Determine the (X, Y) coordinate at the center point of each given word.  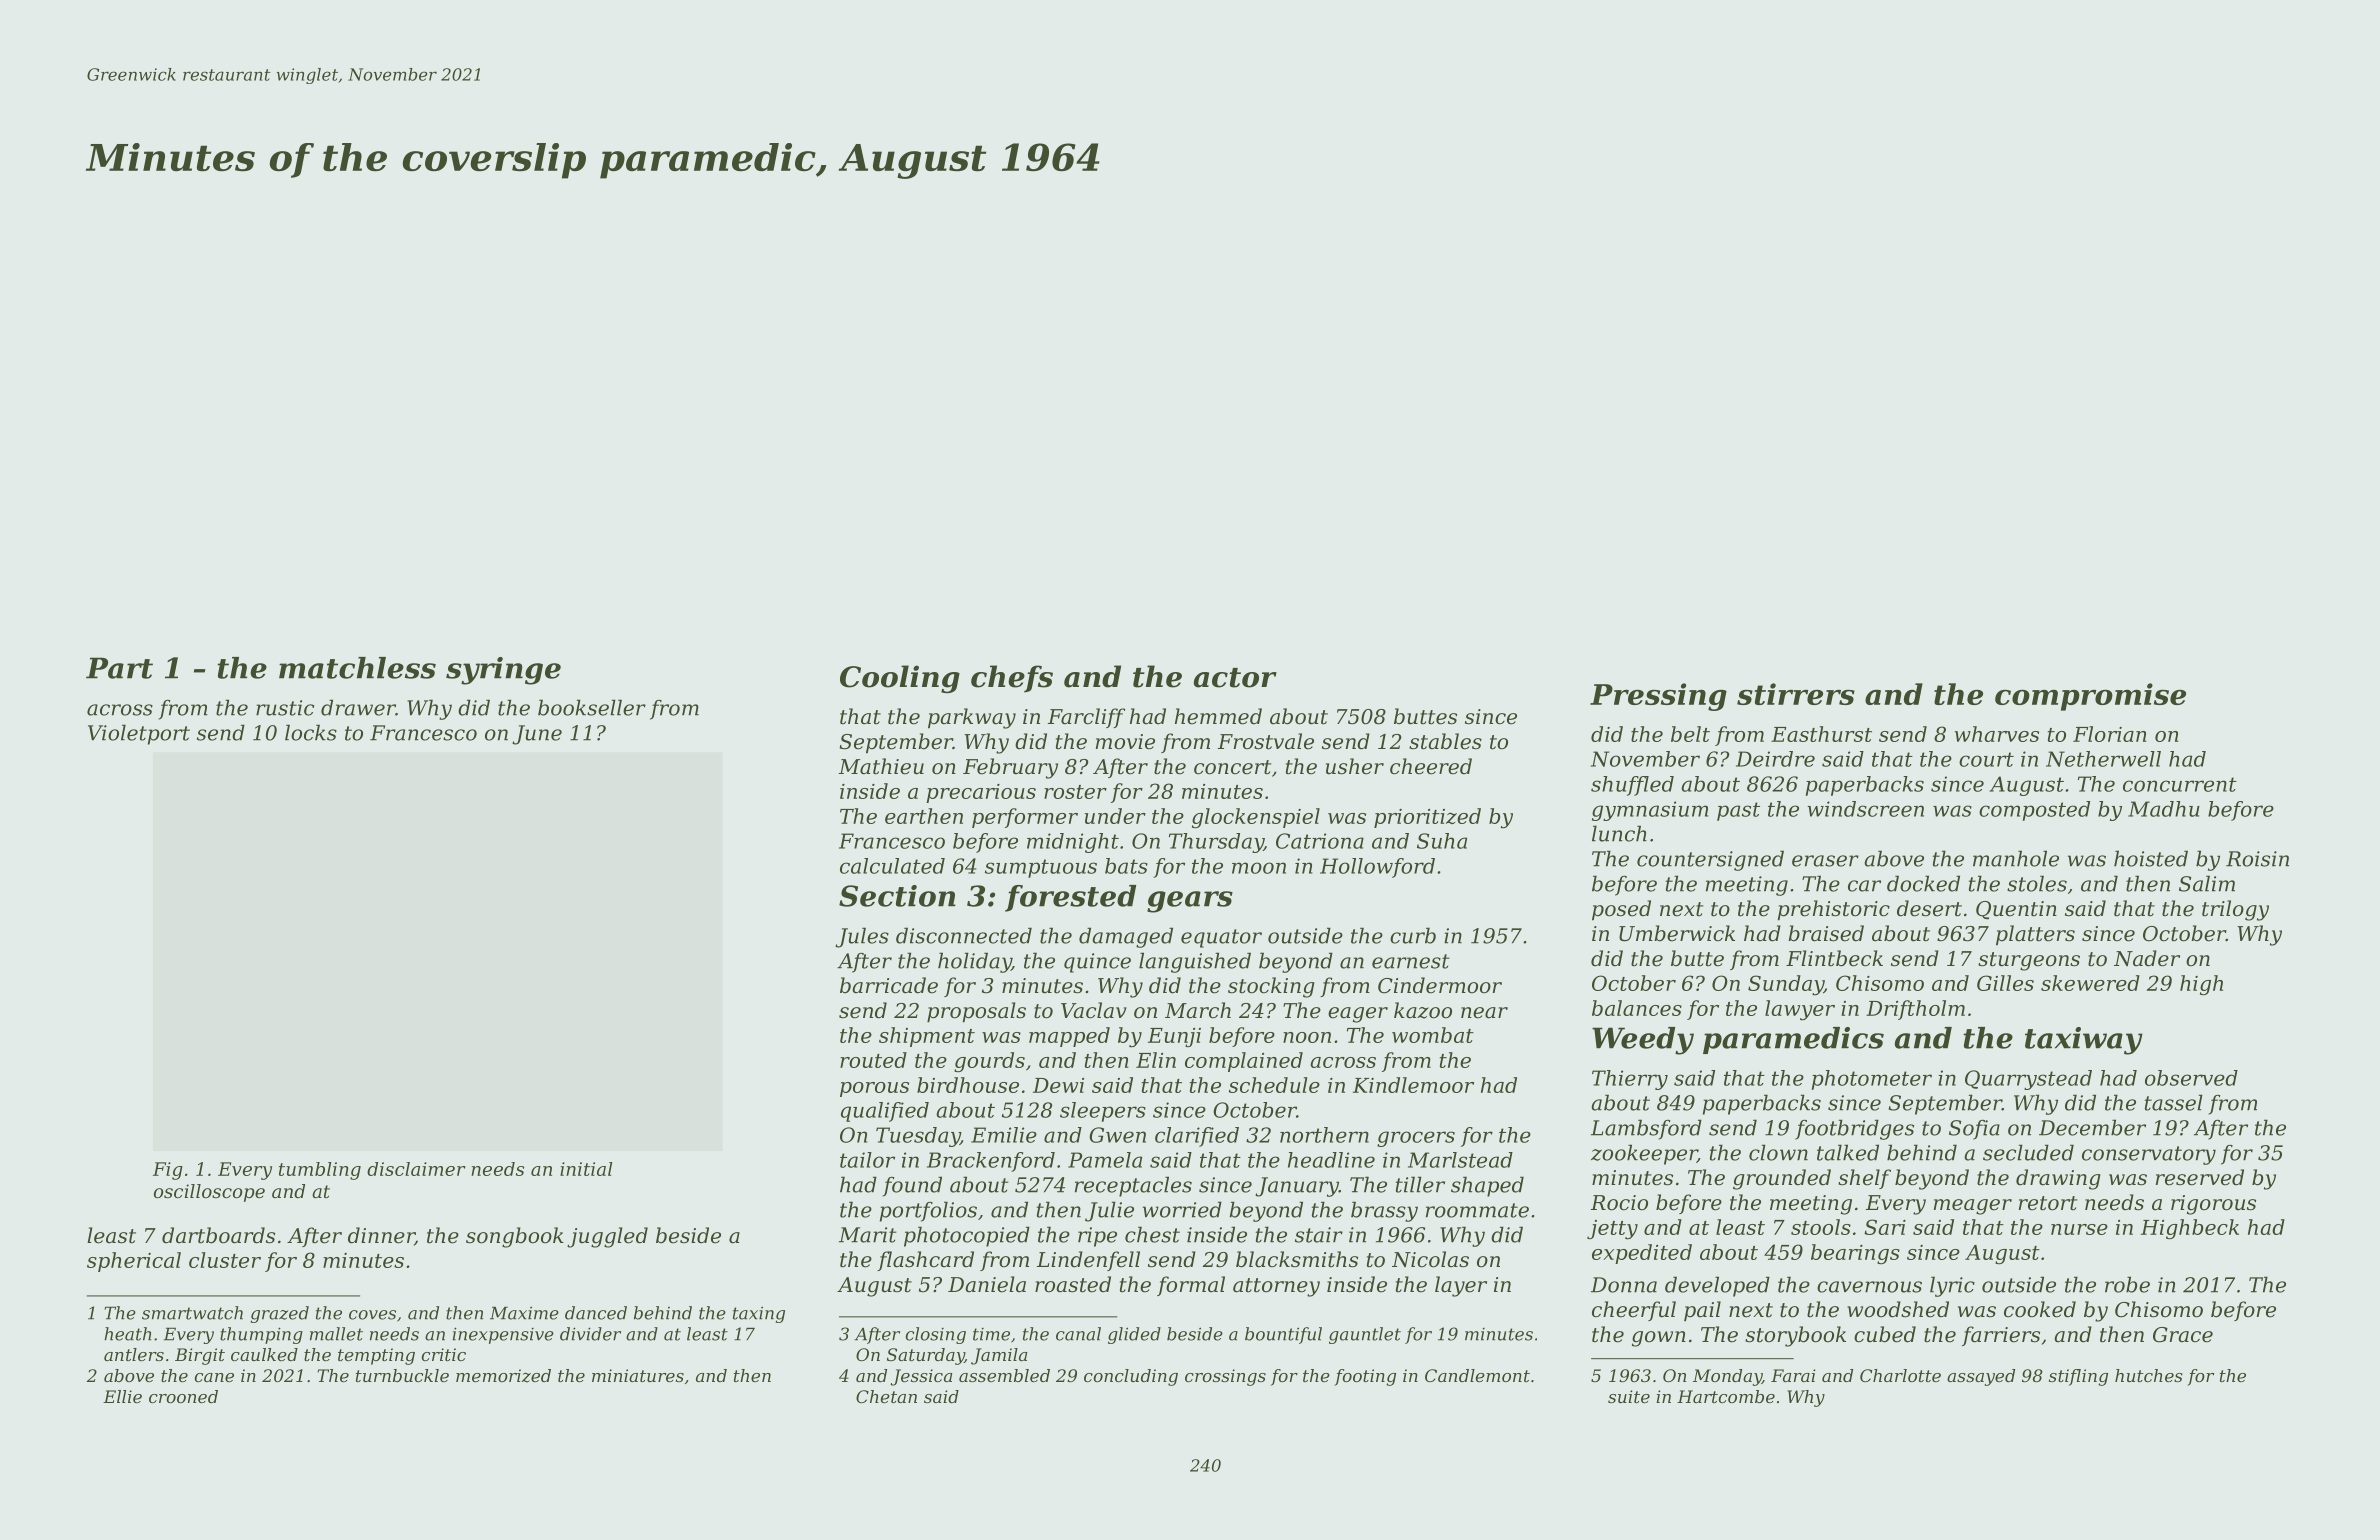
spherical (134, 1262)
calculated (892, 866)
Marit (868, 1235)
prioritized (1427, 818)
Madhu (2164, 809)
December (2092, 1127)
